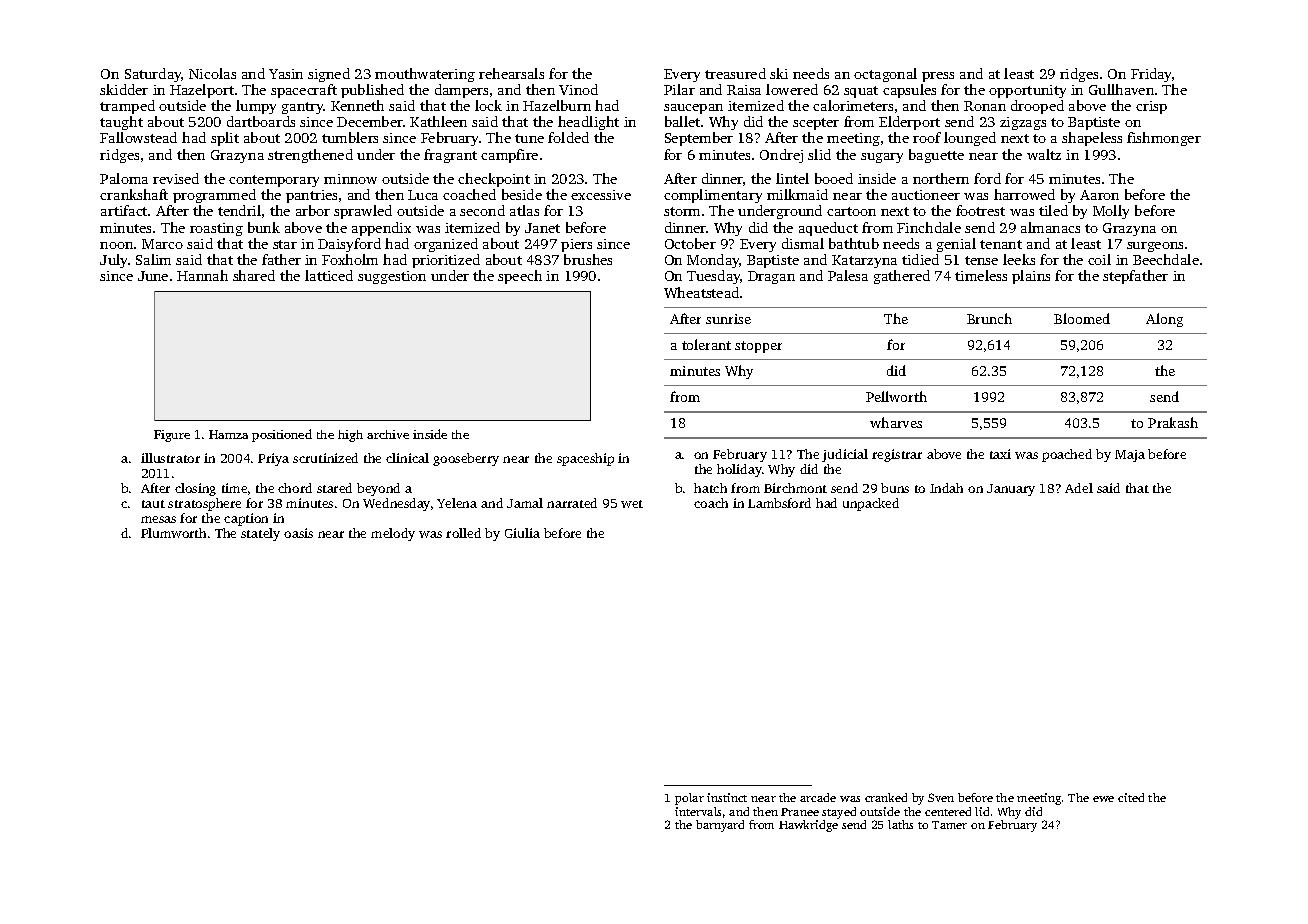 The width and height of the page is (1308, 924). I want to click on tolerant, so click(706, 344).
